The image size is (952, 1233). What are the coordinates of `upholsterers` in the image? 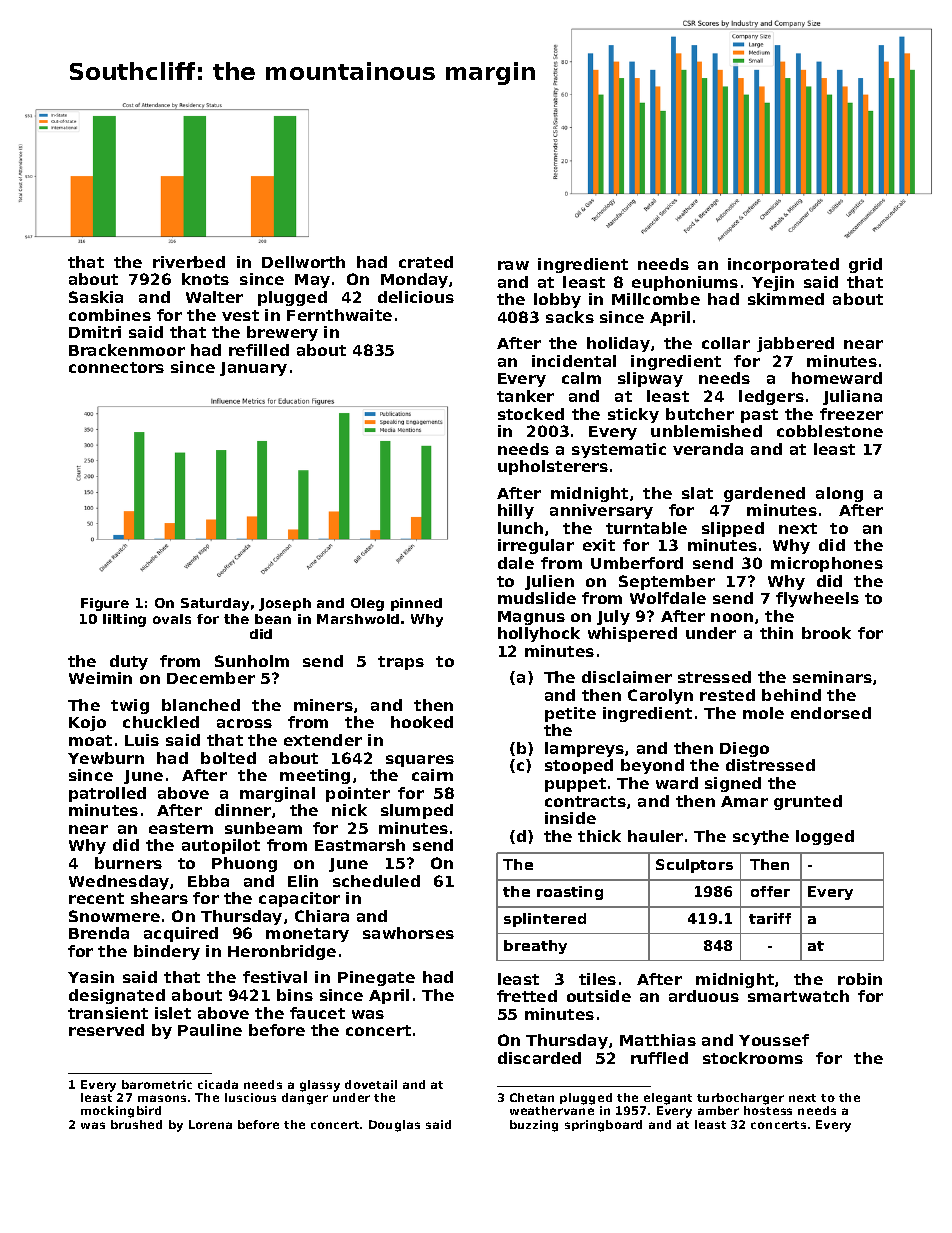 It's located at (553, 467).
